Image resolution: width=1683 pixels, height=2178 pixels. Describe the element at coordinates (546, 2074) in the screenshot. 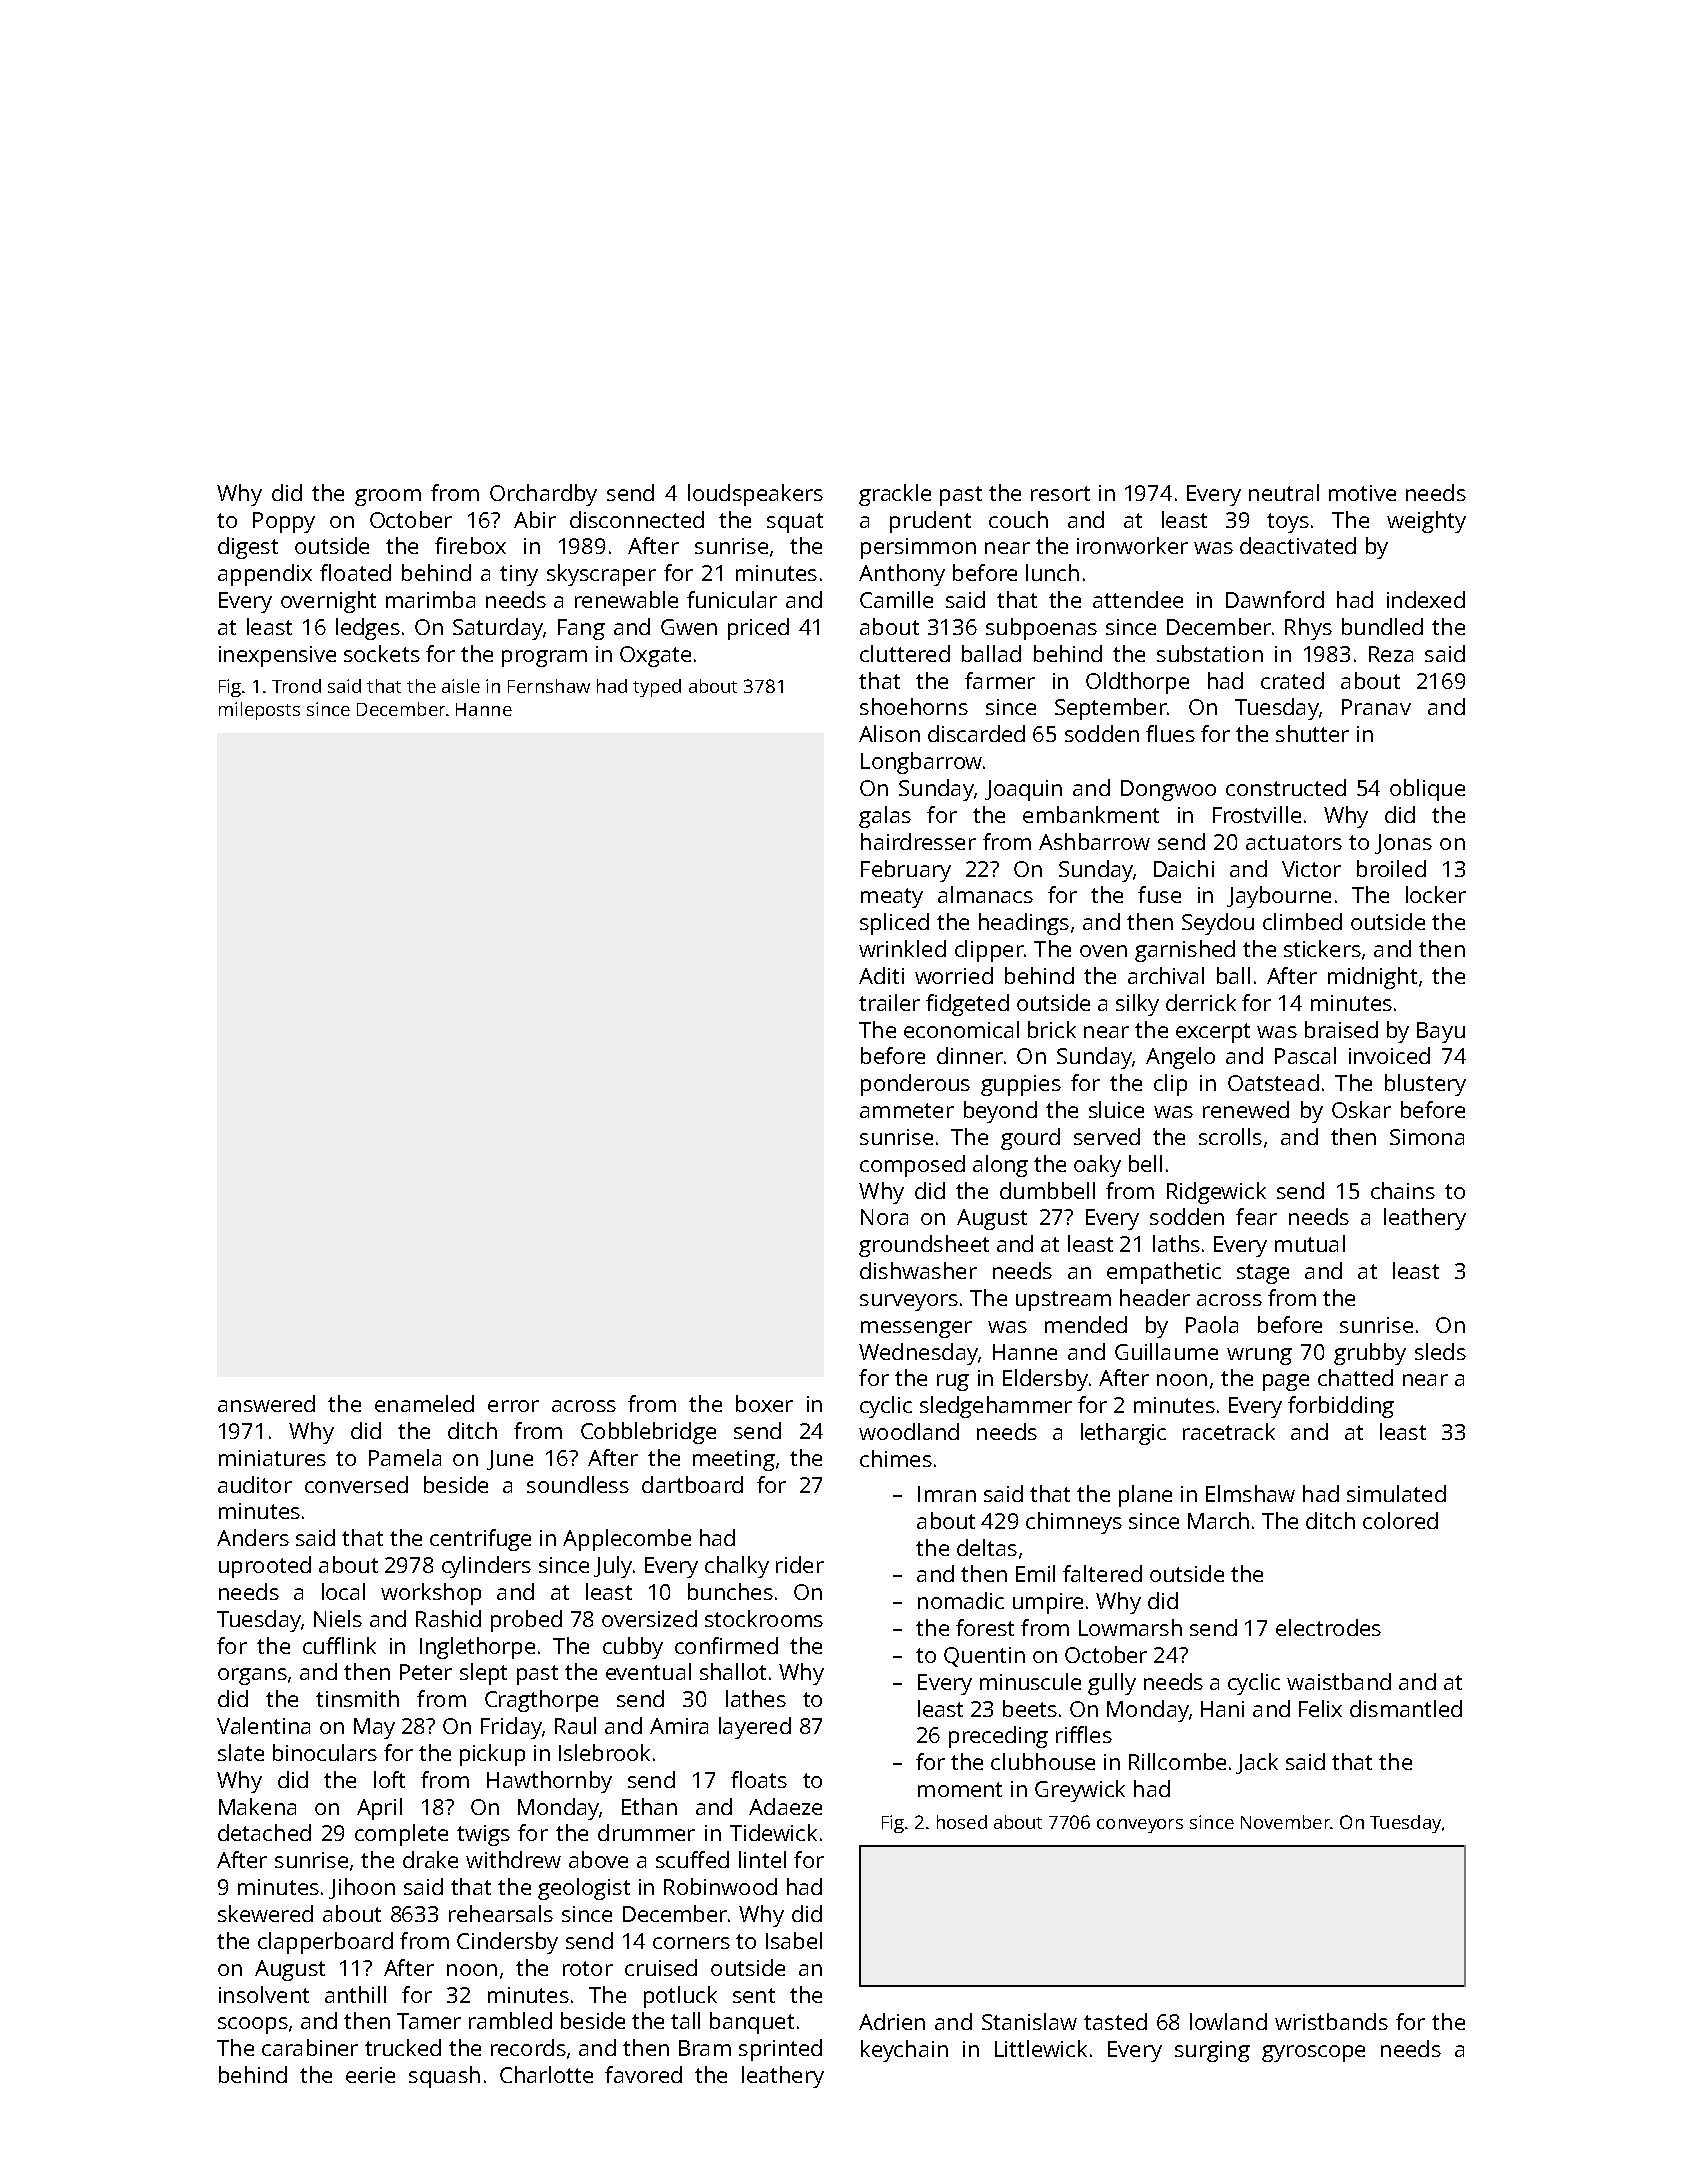

I see `Charlotte` at that location.
